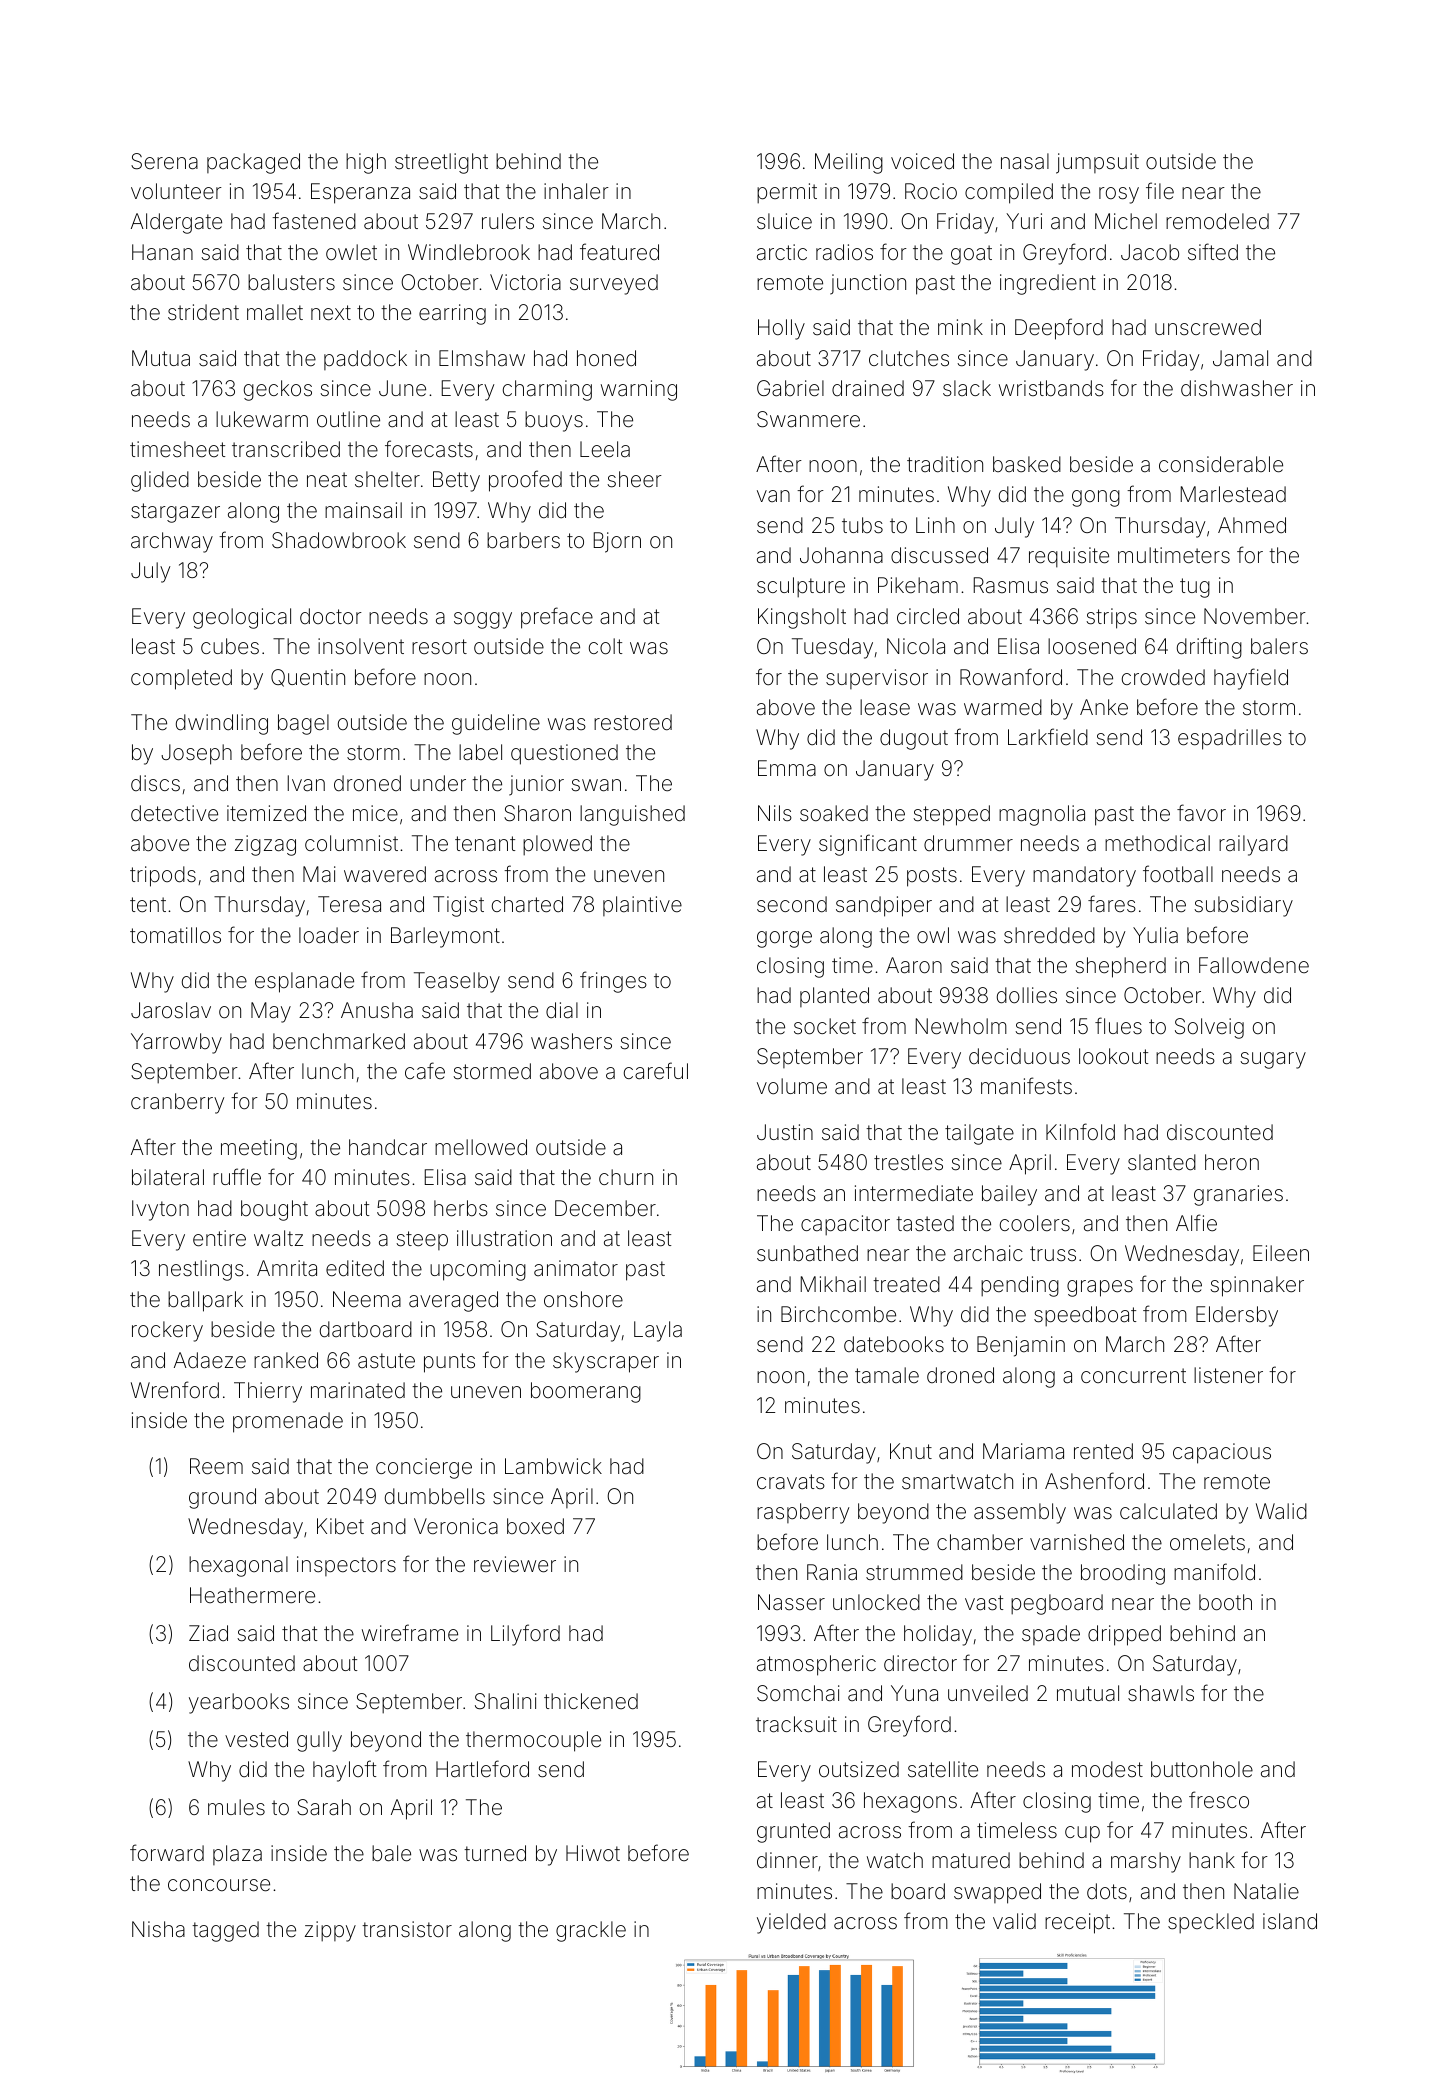 This document has height=2100, width=1450. Describe the element at coordinates (181, 679) in the document. I see `completed` at that location.
